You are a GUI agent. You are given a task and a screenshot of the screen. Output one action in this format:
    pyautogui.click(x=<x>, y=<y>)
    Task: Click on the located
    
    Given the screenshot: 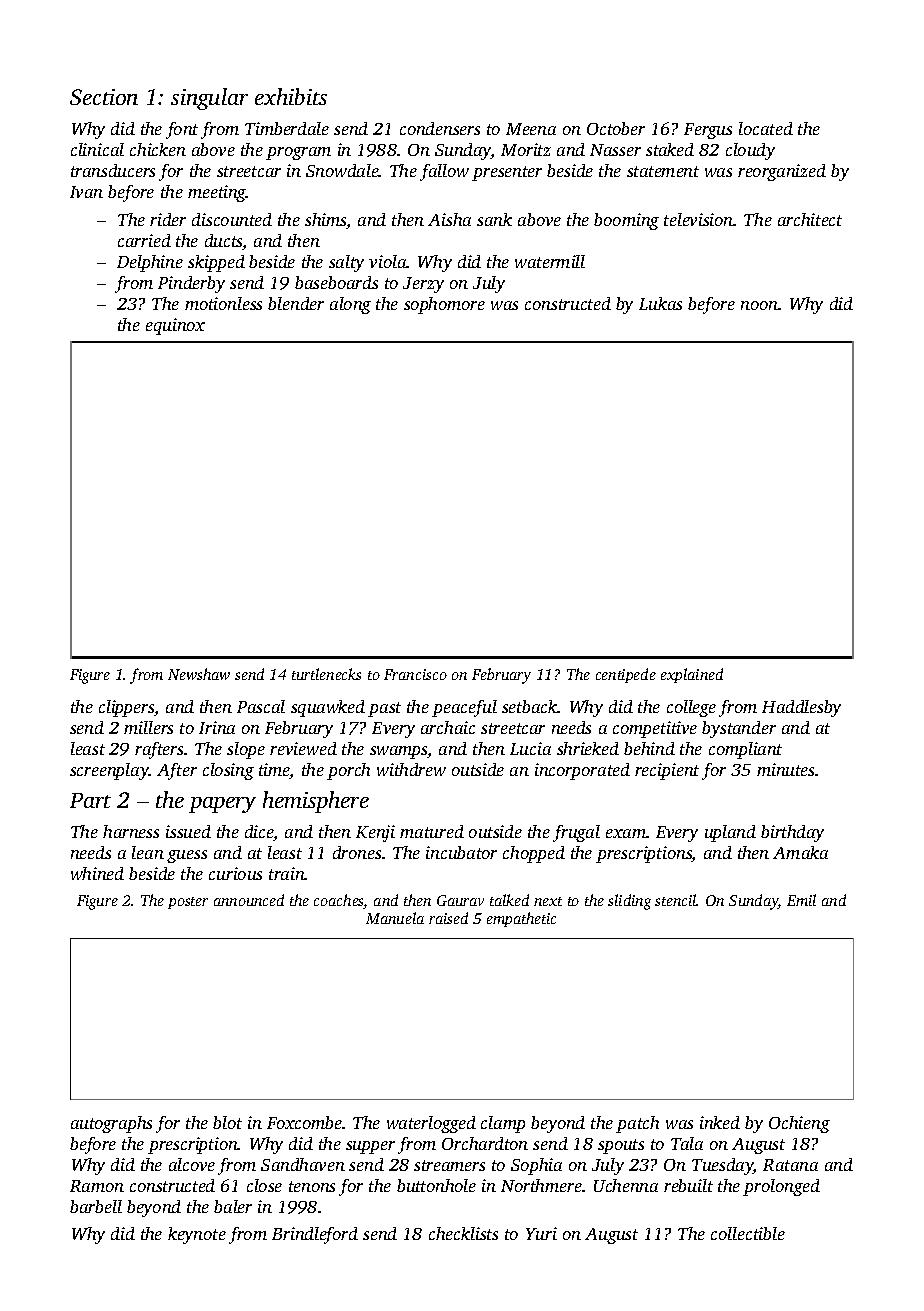 What is the action you would take?
    pyautogui.click(x=766, y=128)
